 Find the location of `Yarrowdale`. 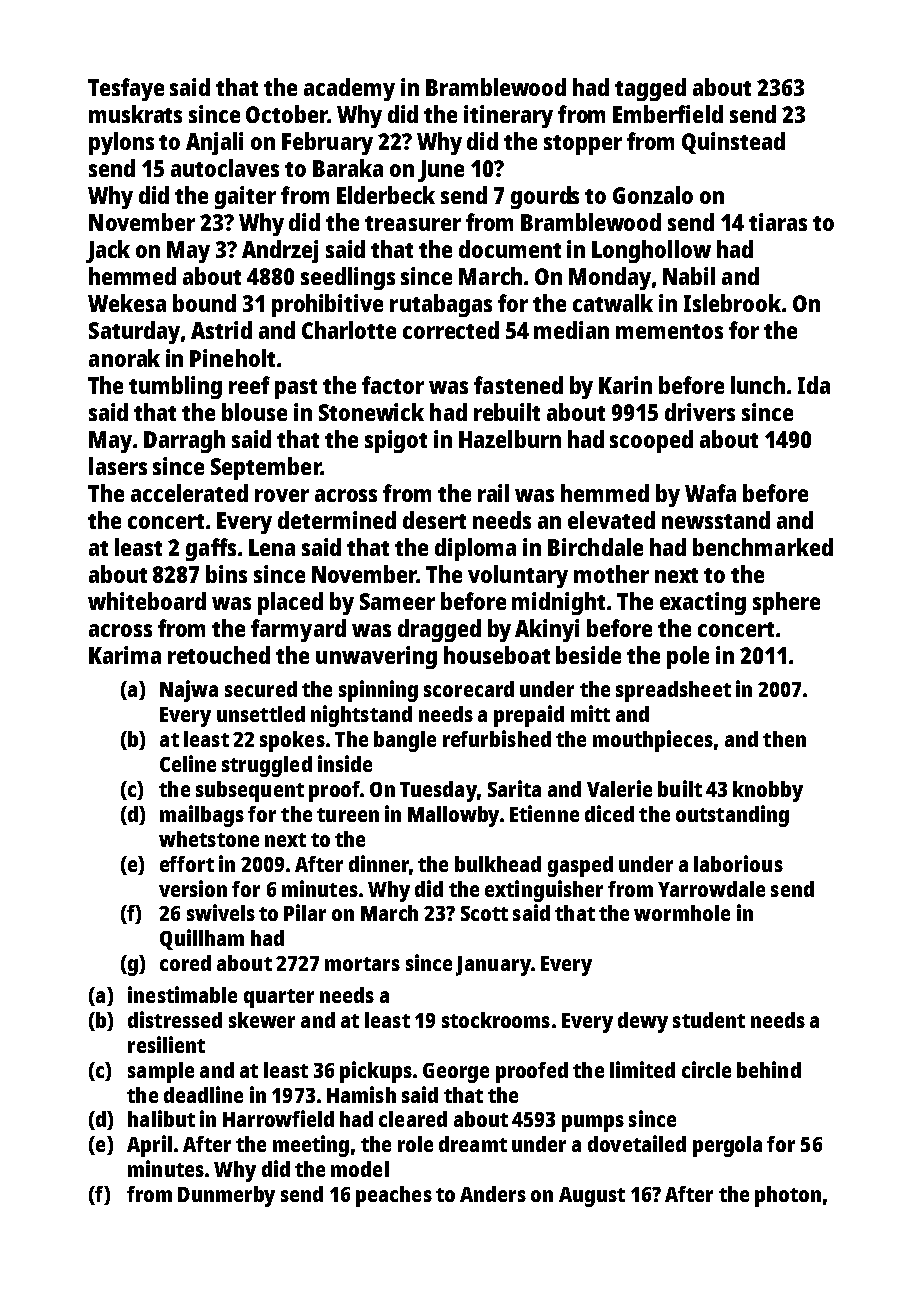

Yarrowdale is located at coordinates (711, 889).
